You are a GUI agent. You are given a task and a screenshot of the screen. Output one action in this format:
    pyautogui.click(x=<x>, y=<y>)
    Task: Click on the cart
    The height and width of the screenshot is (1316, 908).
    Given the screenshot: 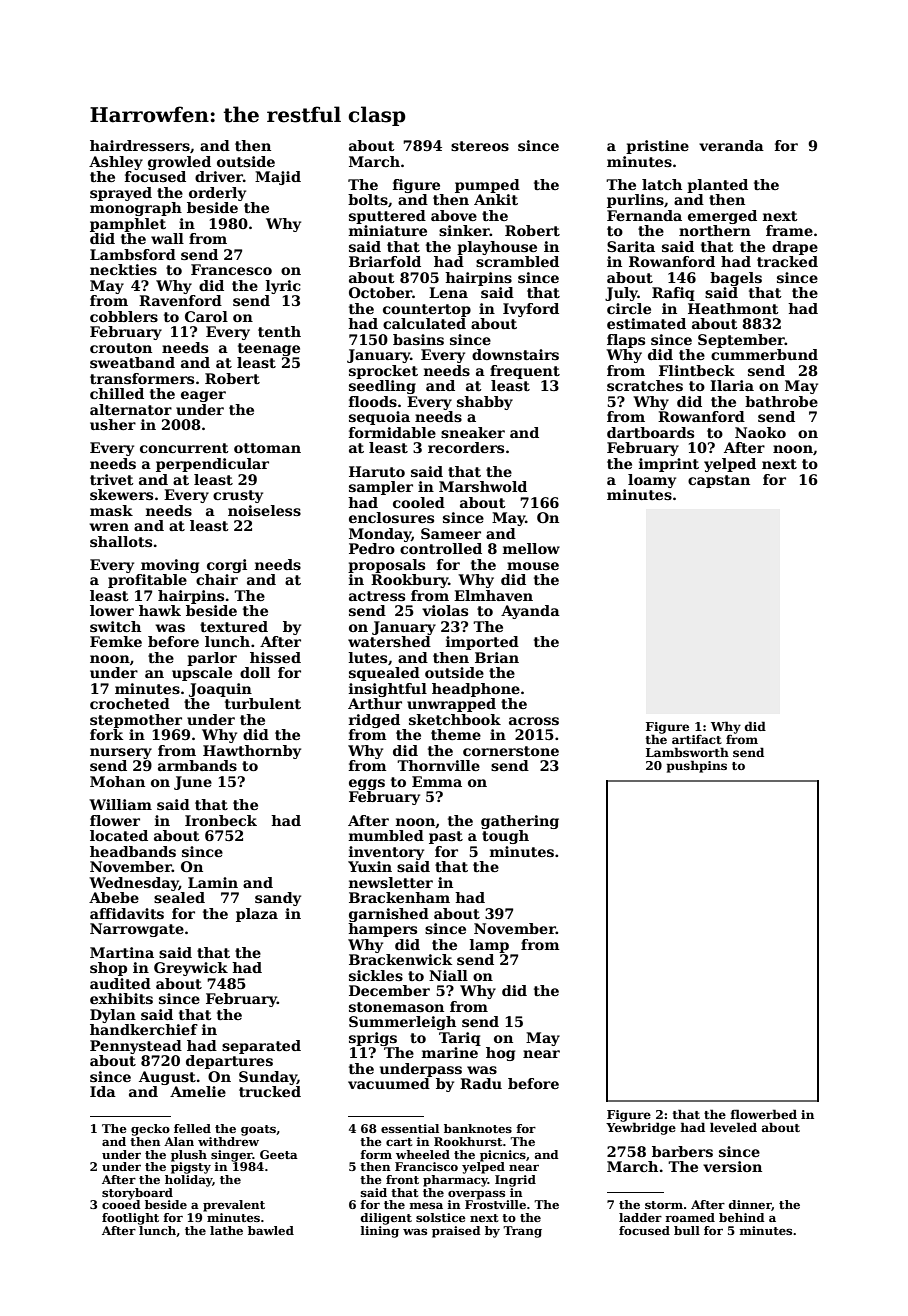 What is the action you would take?
    pyautogui.click(x=399, y=1142)
